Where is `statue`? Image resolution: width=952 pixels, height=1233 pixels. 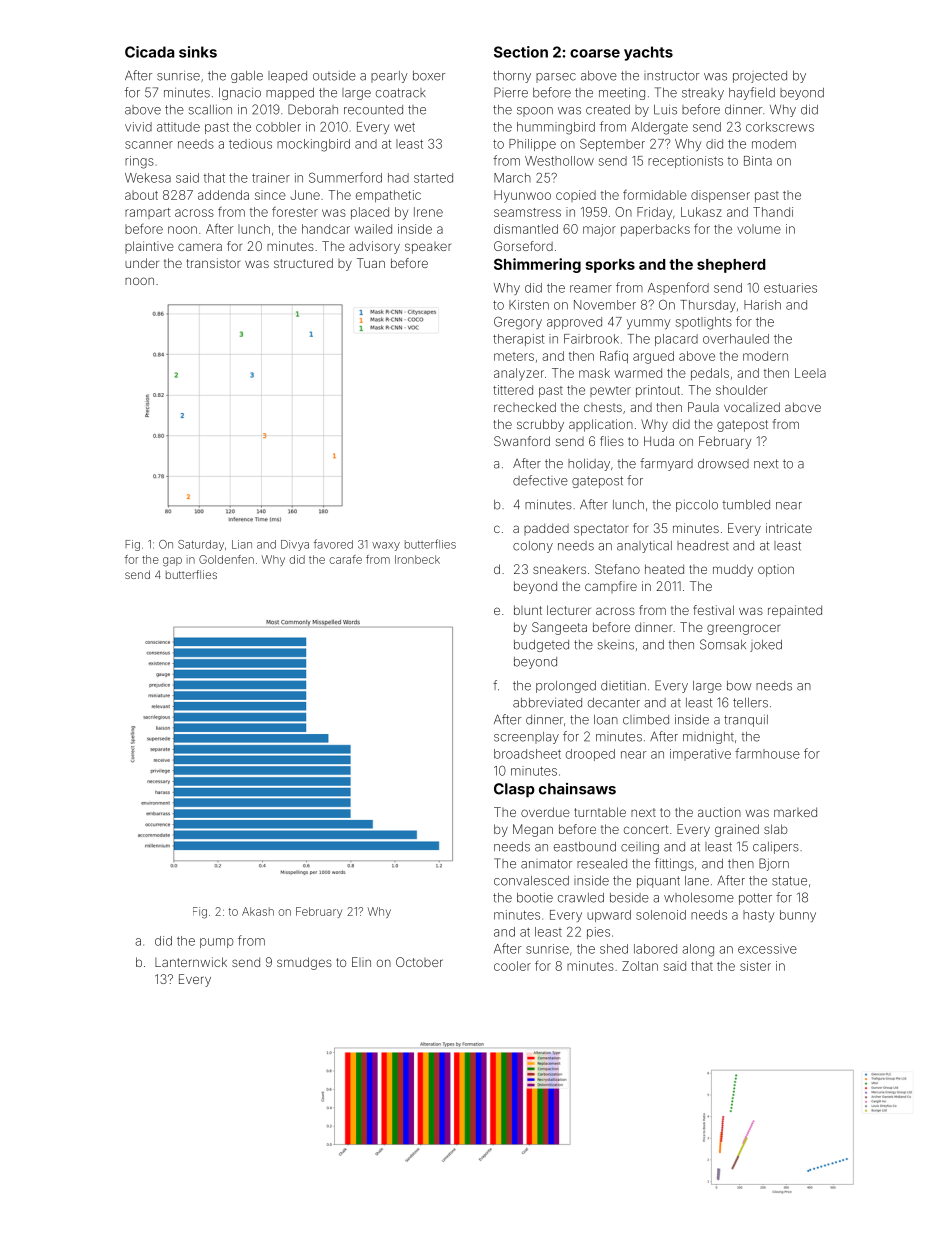 statue is located at coordinates (789, 881).
